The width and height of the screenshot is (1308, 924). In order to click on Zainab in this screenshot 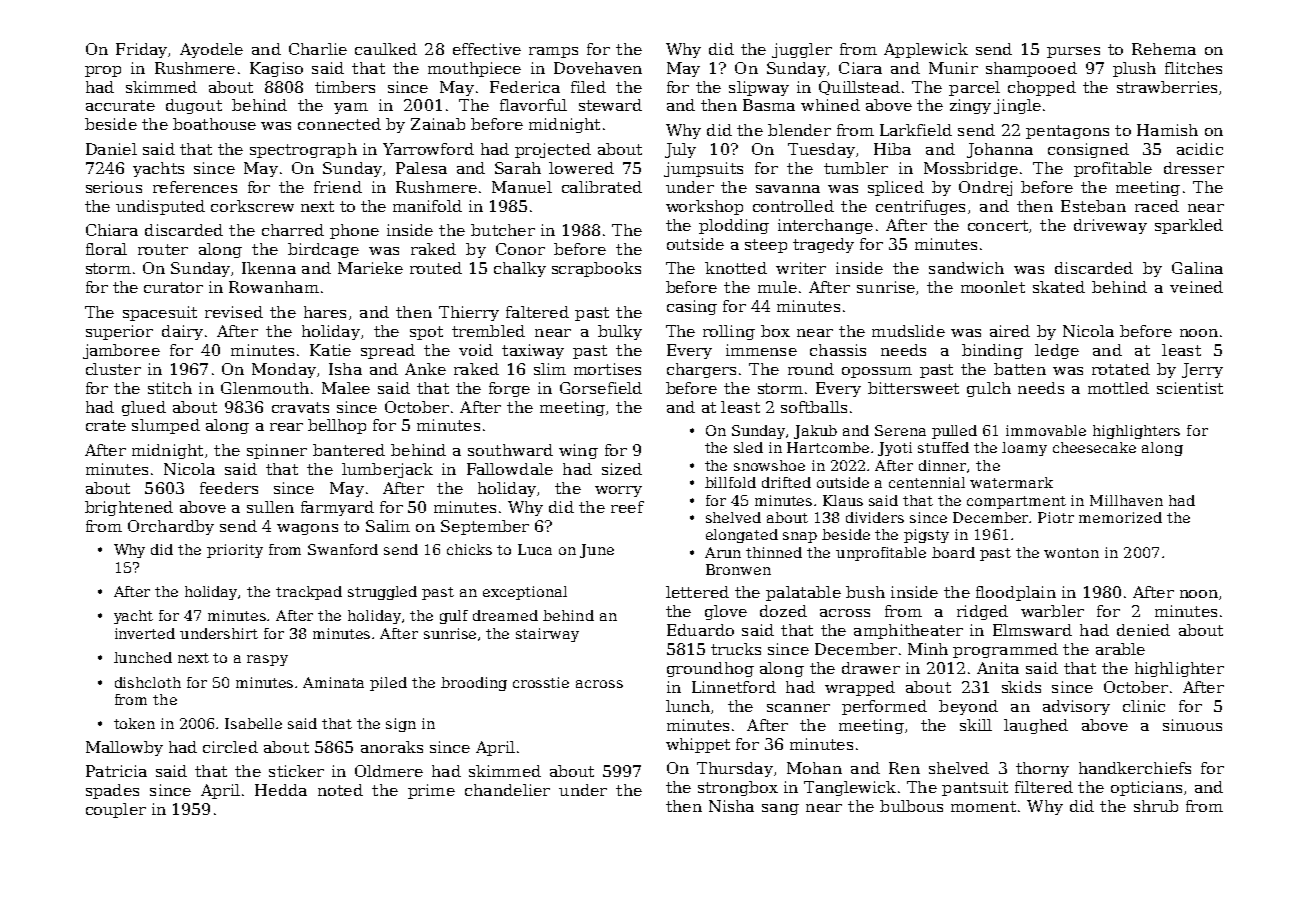, I will do `click(438, 124)`.
